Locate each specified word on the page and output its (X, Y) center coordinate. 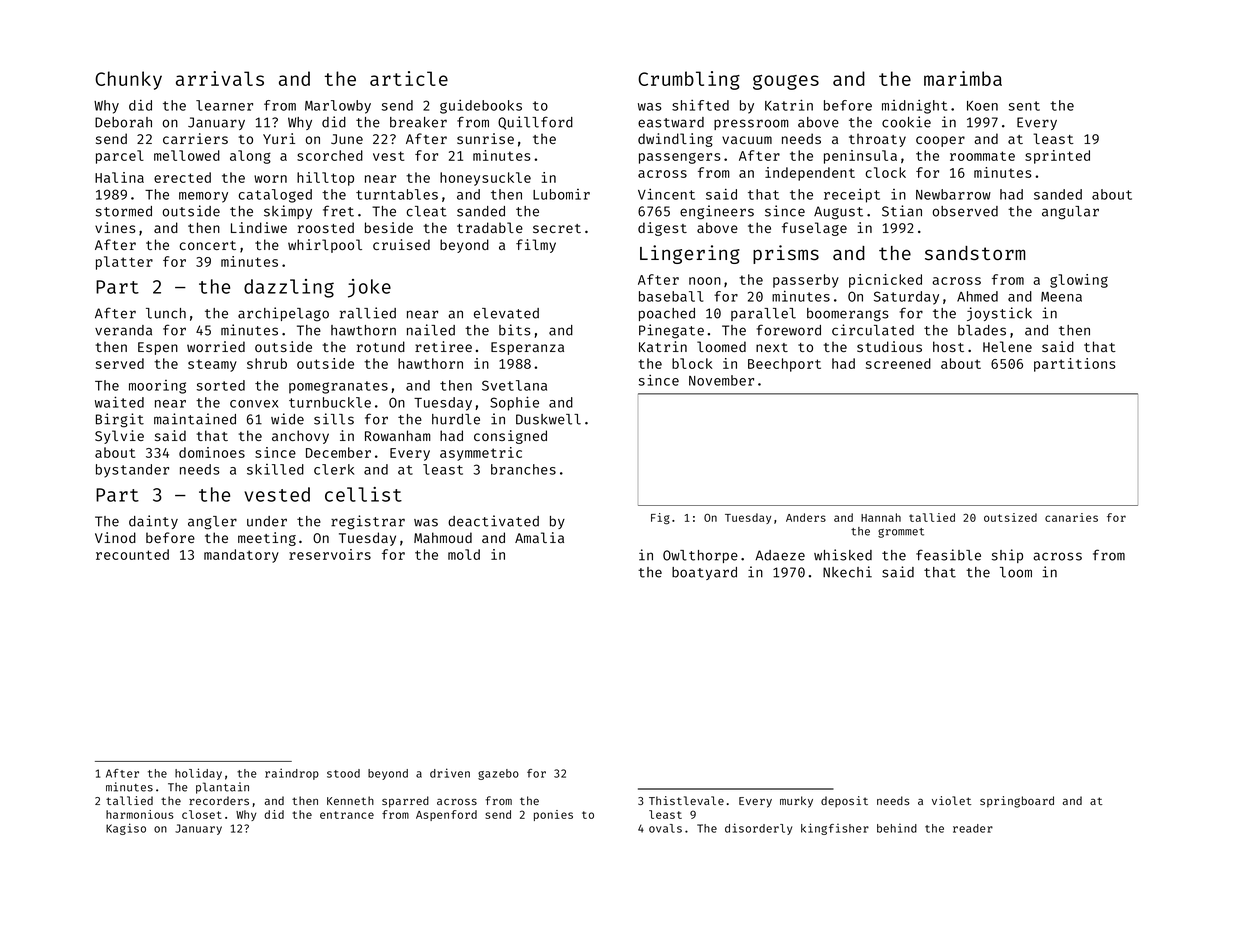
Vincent (666, 194)
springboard (1017, 802)
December (338, 452)
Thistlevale (686, 800)
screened (898, 363)
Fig (660, 519)
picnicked (885, 281)
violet (951, 800)
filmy (536, 246)
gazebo (498, 774)
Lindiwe (259, 227)
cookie (906, 122)
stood (343, 773)
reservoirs (330, 554)
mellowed (187, 155)
